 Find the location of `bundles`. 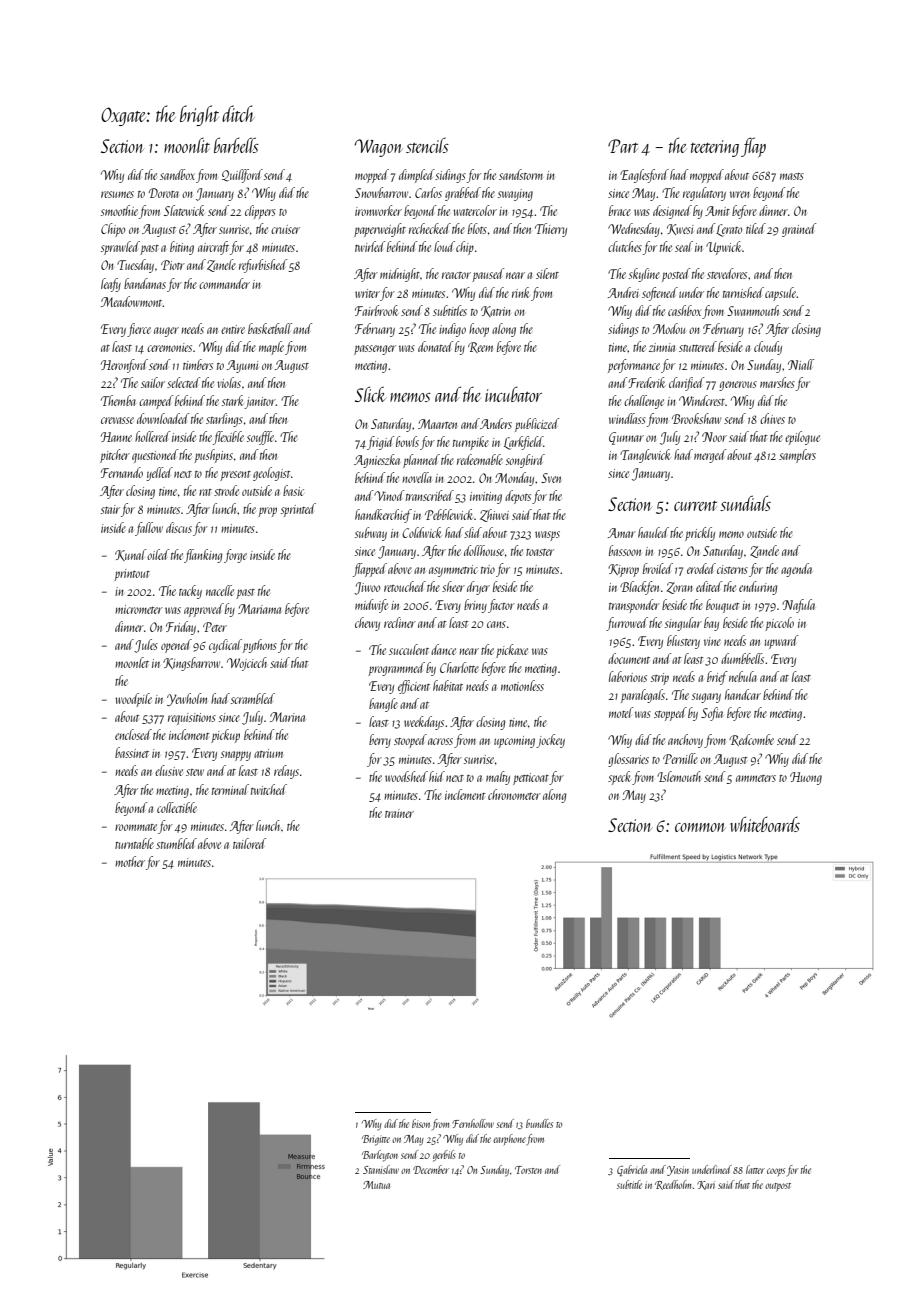

bundles is located at coordinates (539, 1123).
